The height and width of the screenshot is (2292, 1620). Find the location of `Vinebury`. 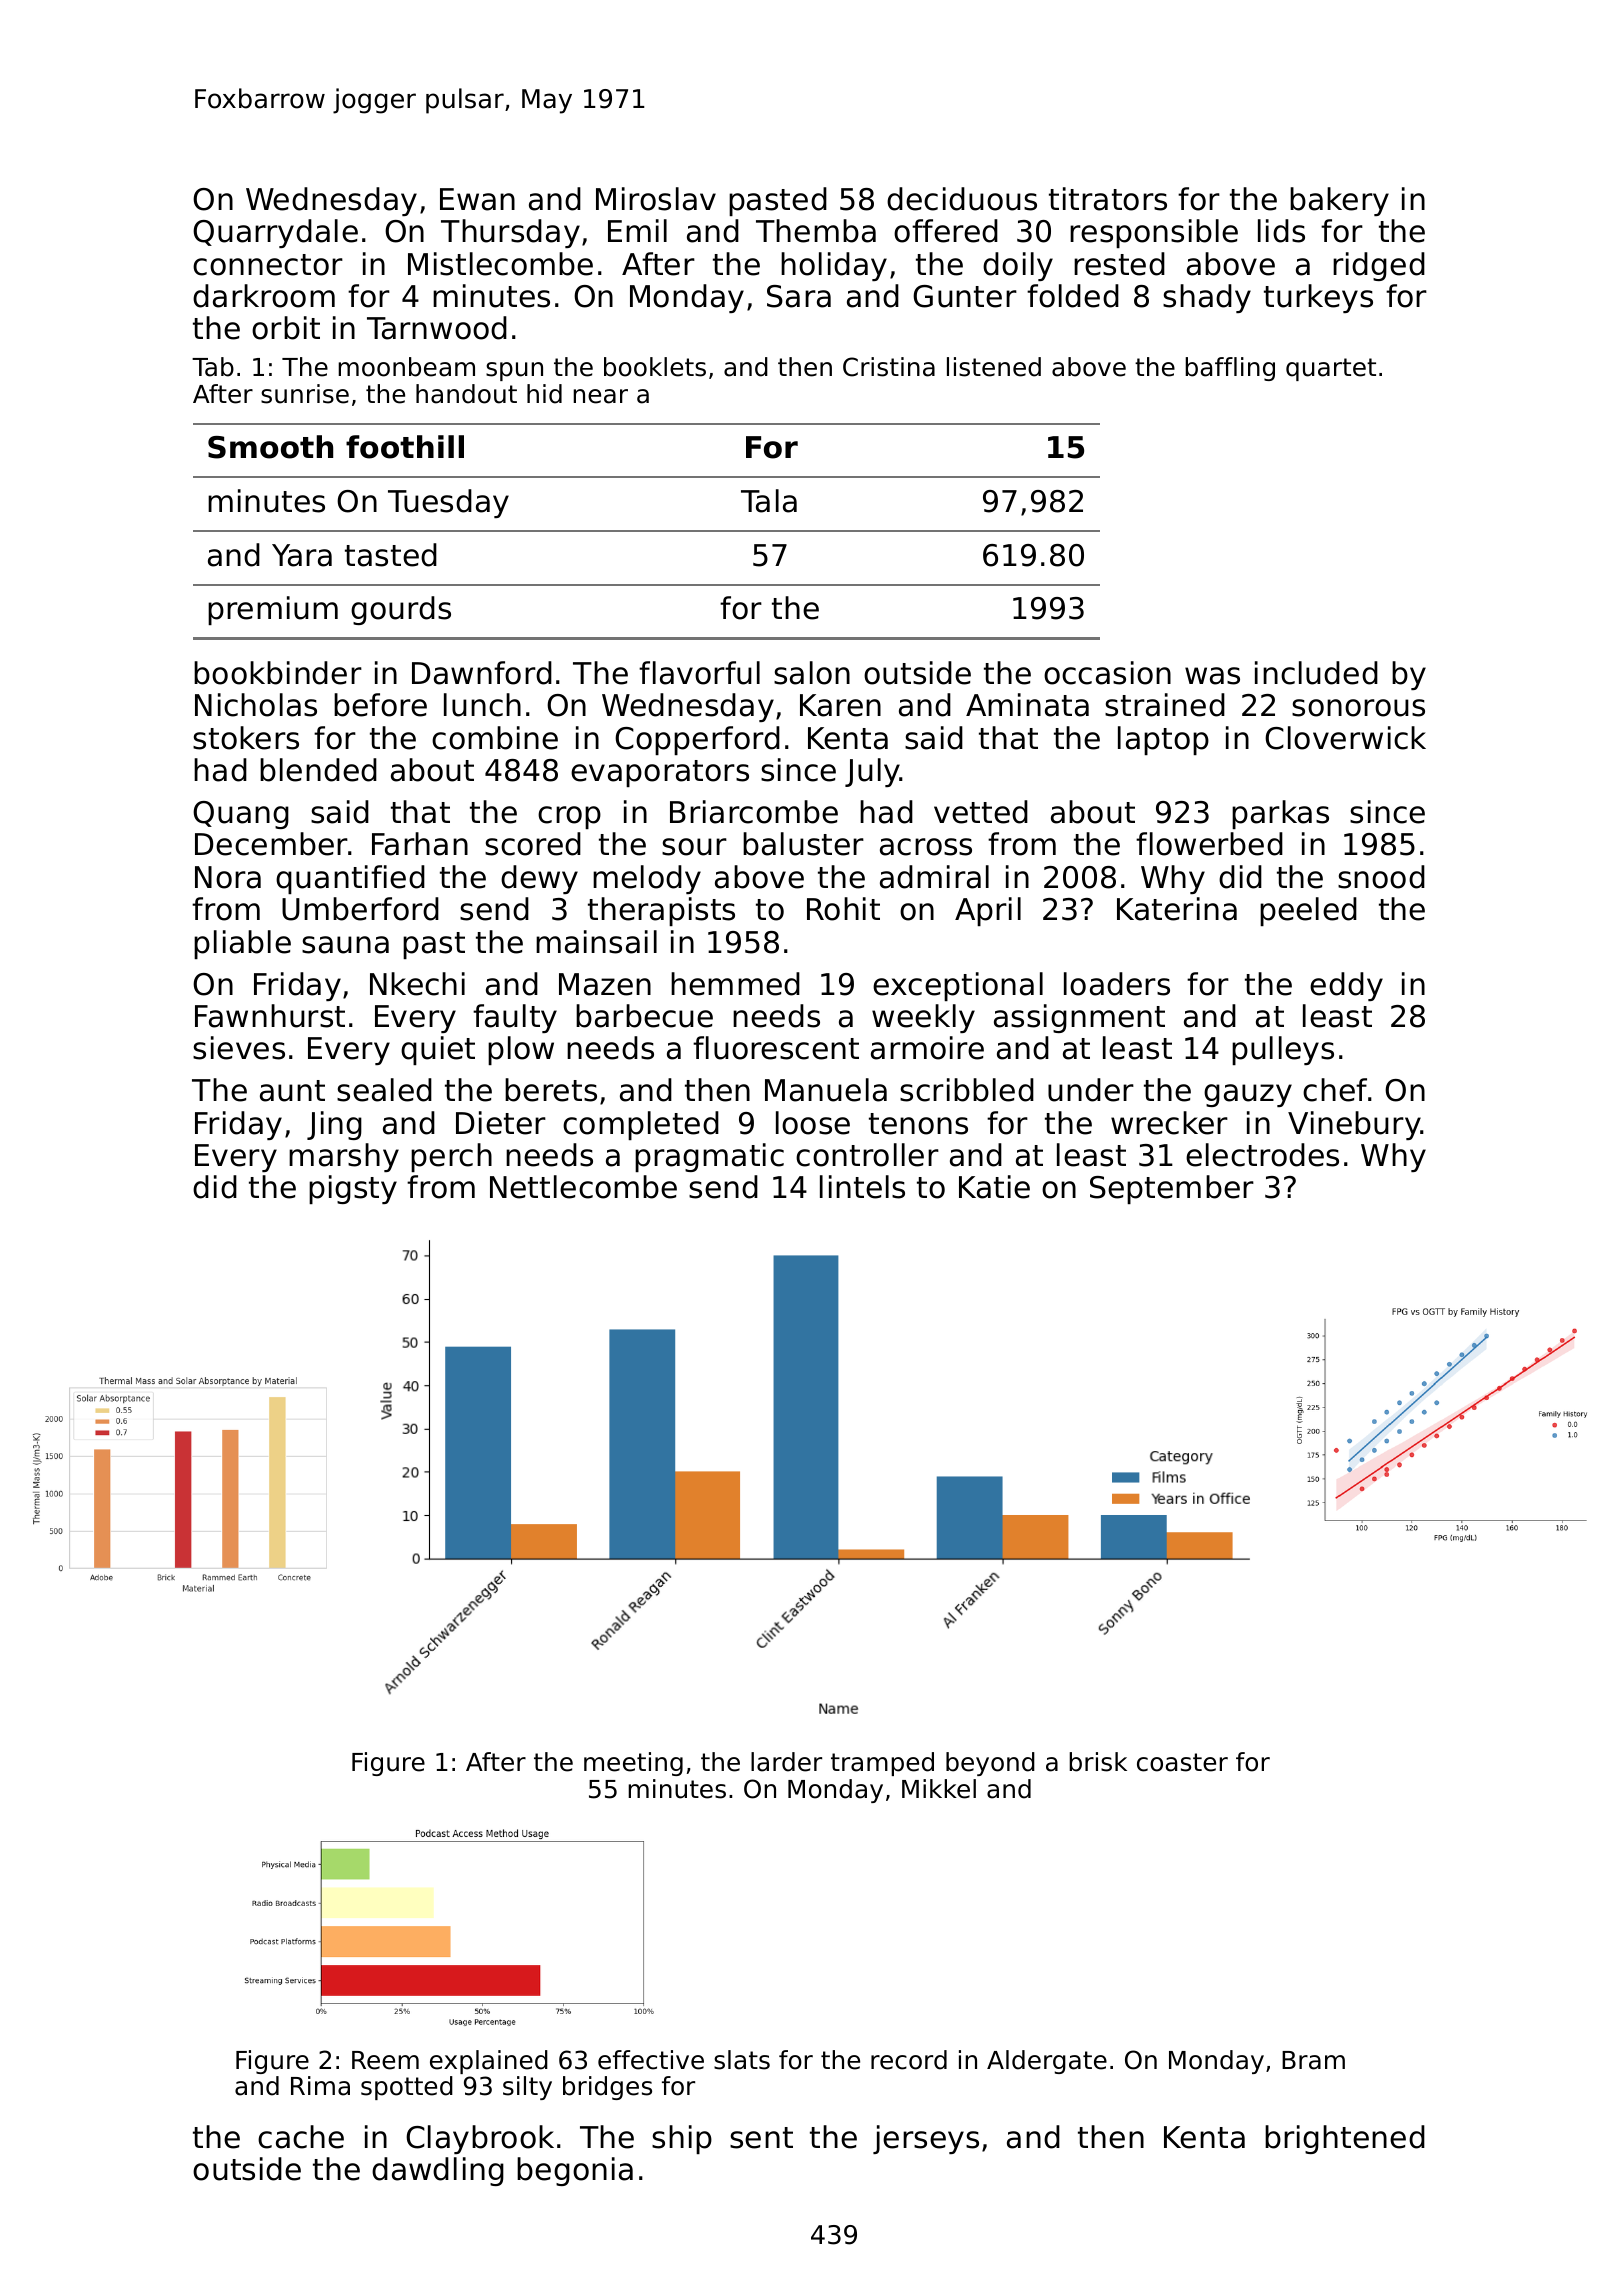

Vinebury is located at coordinates (1354, 1125).
